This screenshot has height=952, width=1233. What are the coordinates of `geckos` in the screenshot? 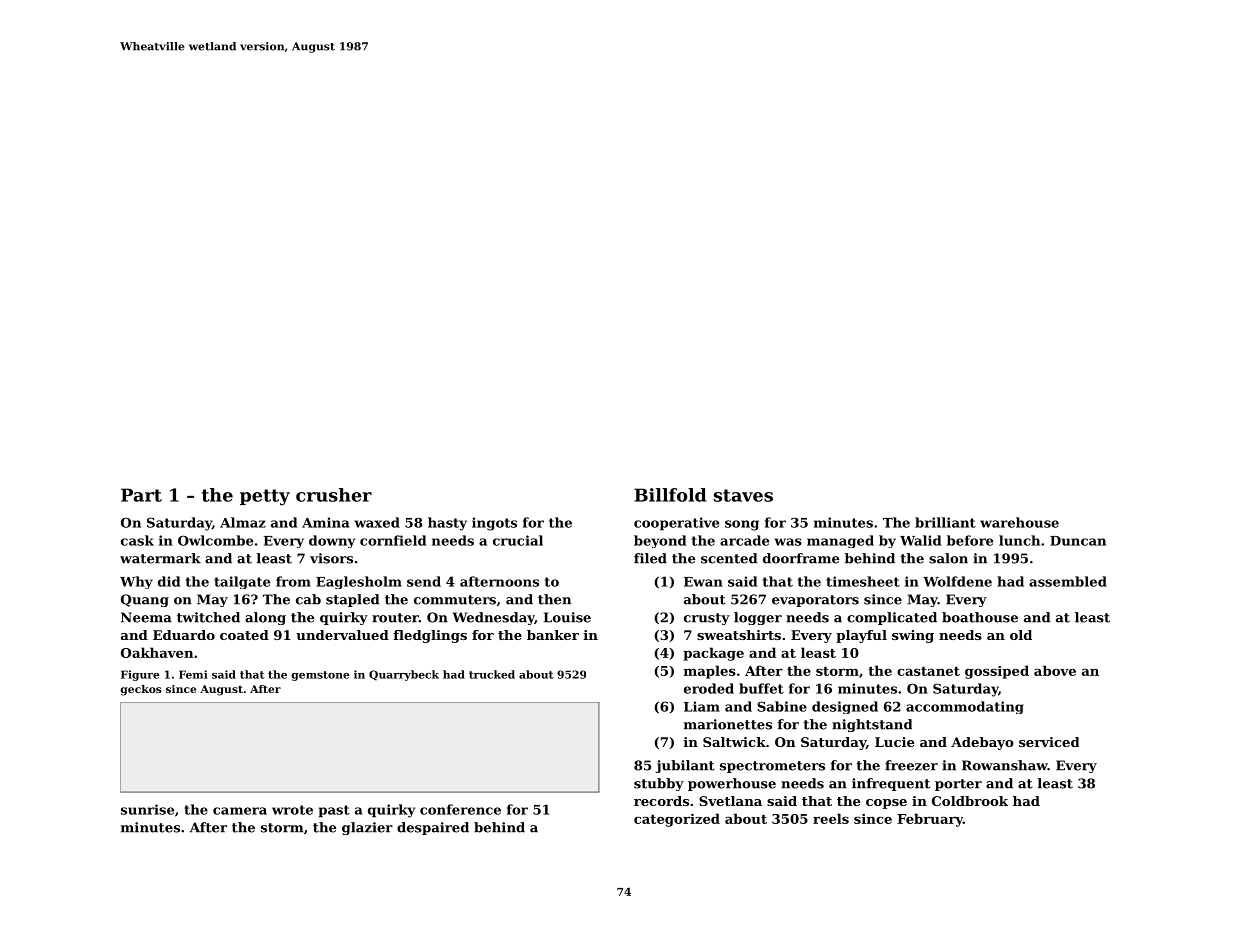 It's located at (141, 690).
